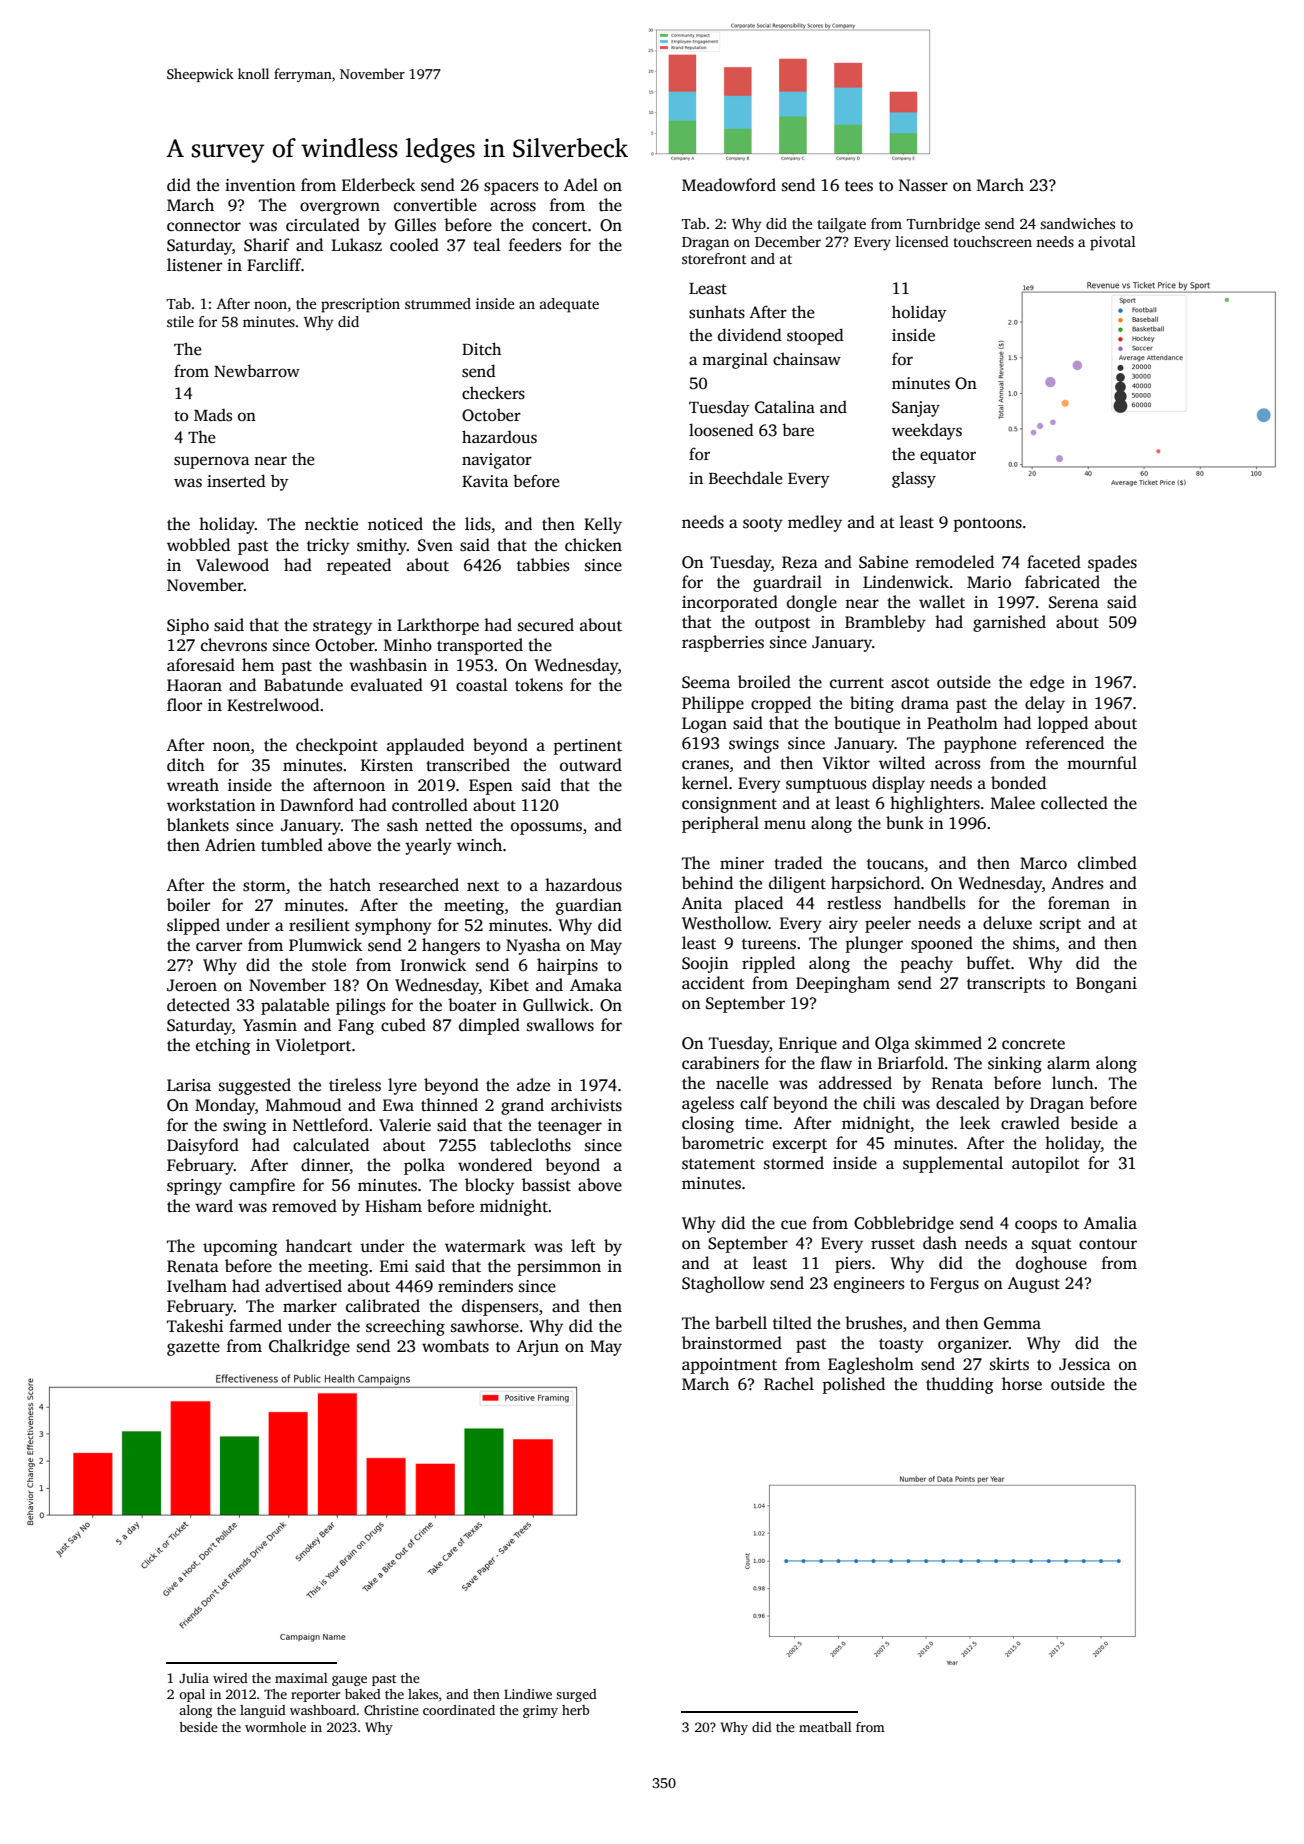 The image size is (1304, 1844). Describe the element at coordinates (705, 765) in the screenshot. I see `cranes` at that location.
